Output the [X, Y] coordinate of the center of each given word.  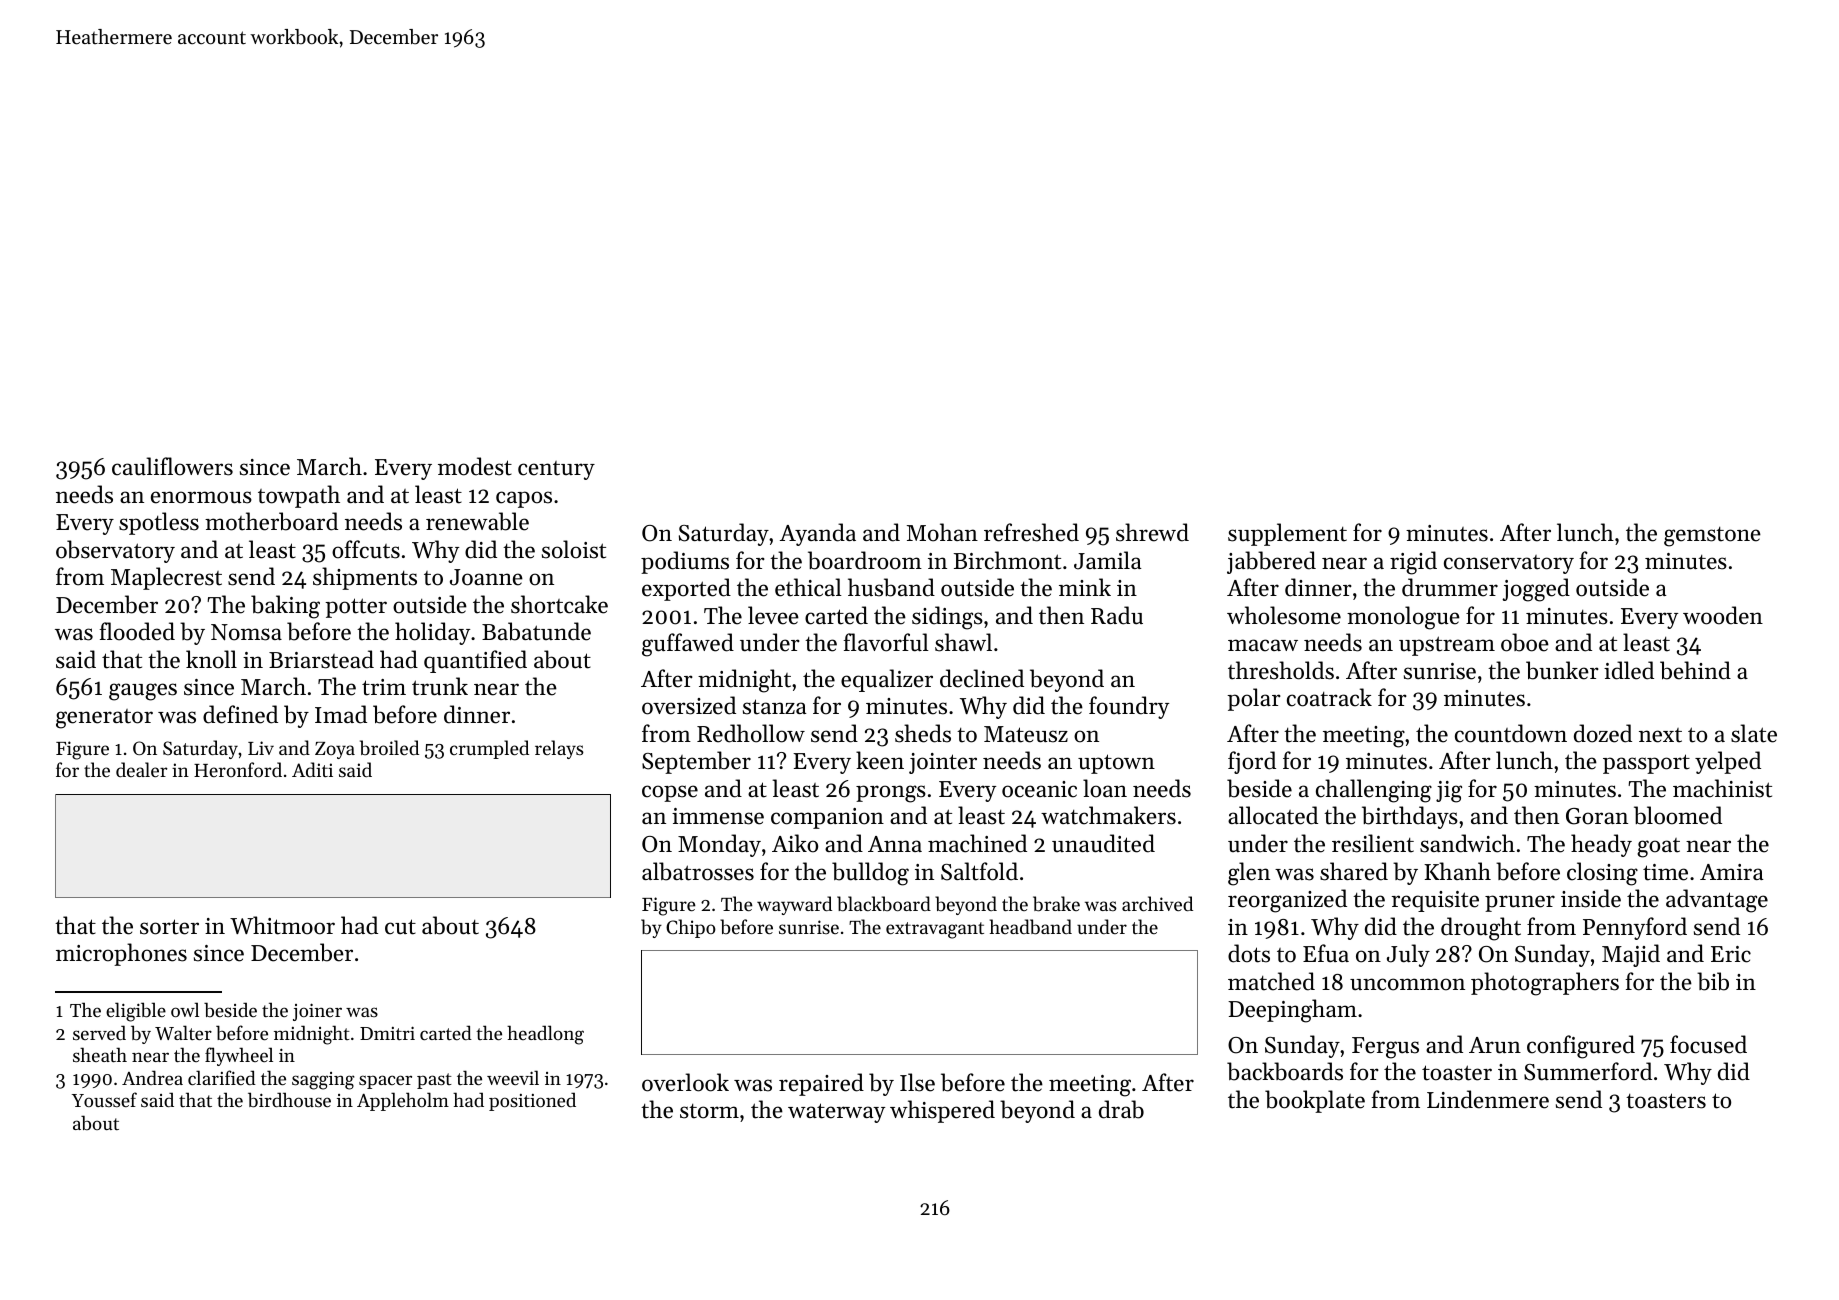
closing [1602, 874]
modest [475, 466]
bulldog [870, 874]
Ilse [917, 1082]
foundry [1129, 707]
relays [559, 749]
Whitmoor [282, 925]
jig [1449, 792]
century [556, 470]
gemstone [1712, 537]
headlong [545, 1035]
